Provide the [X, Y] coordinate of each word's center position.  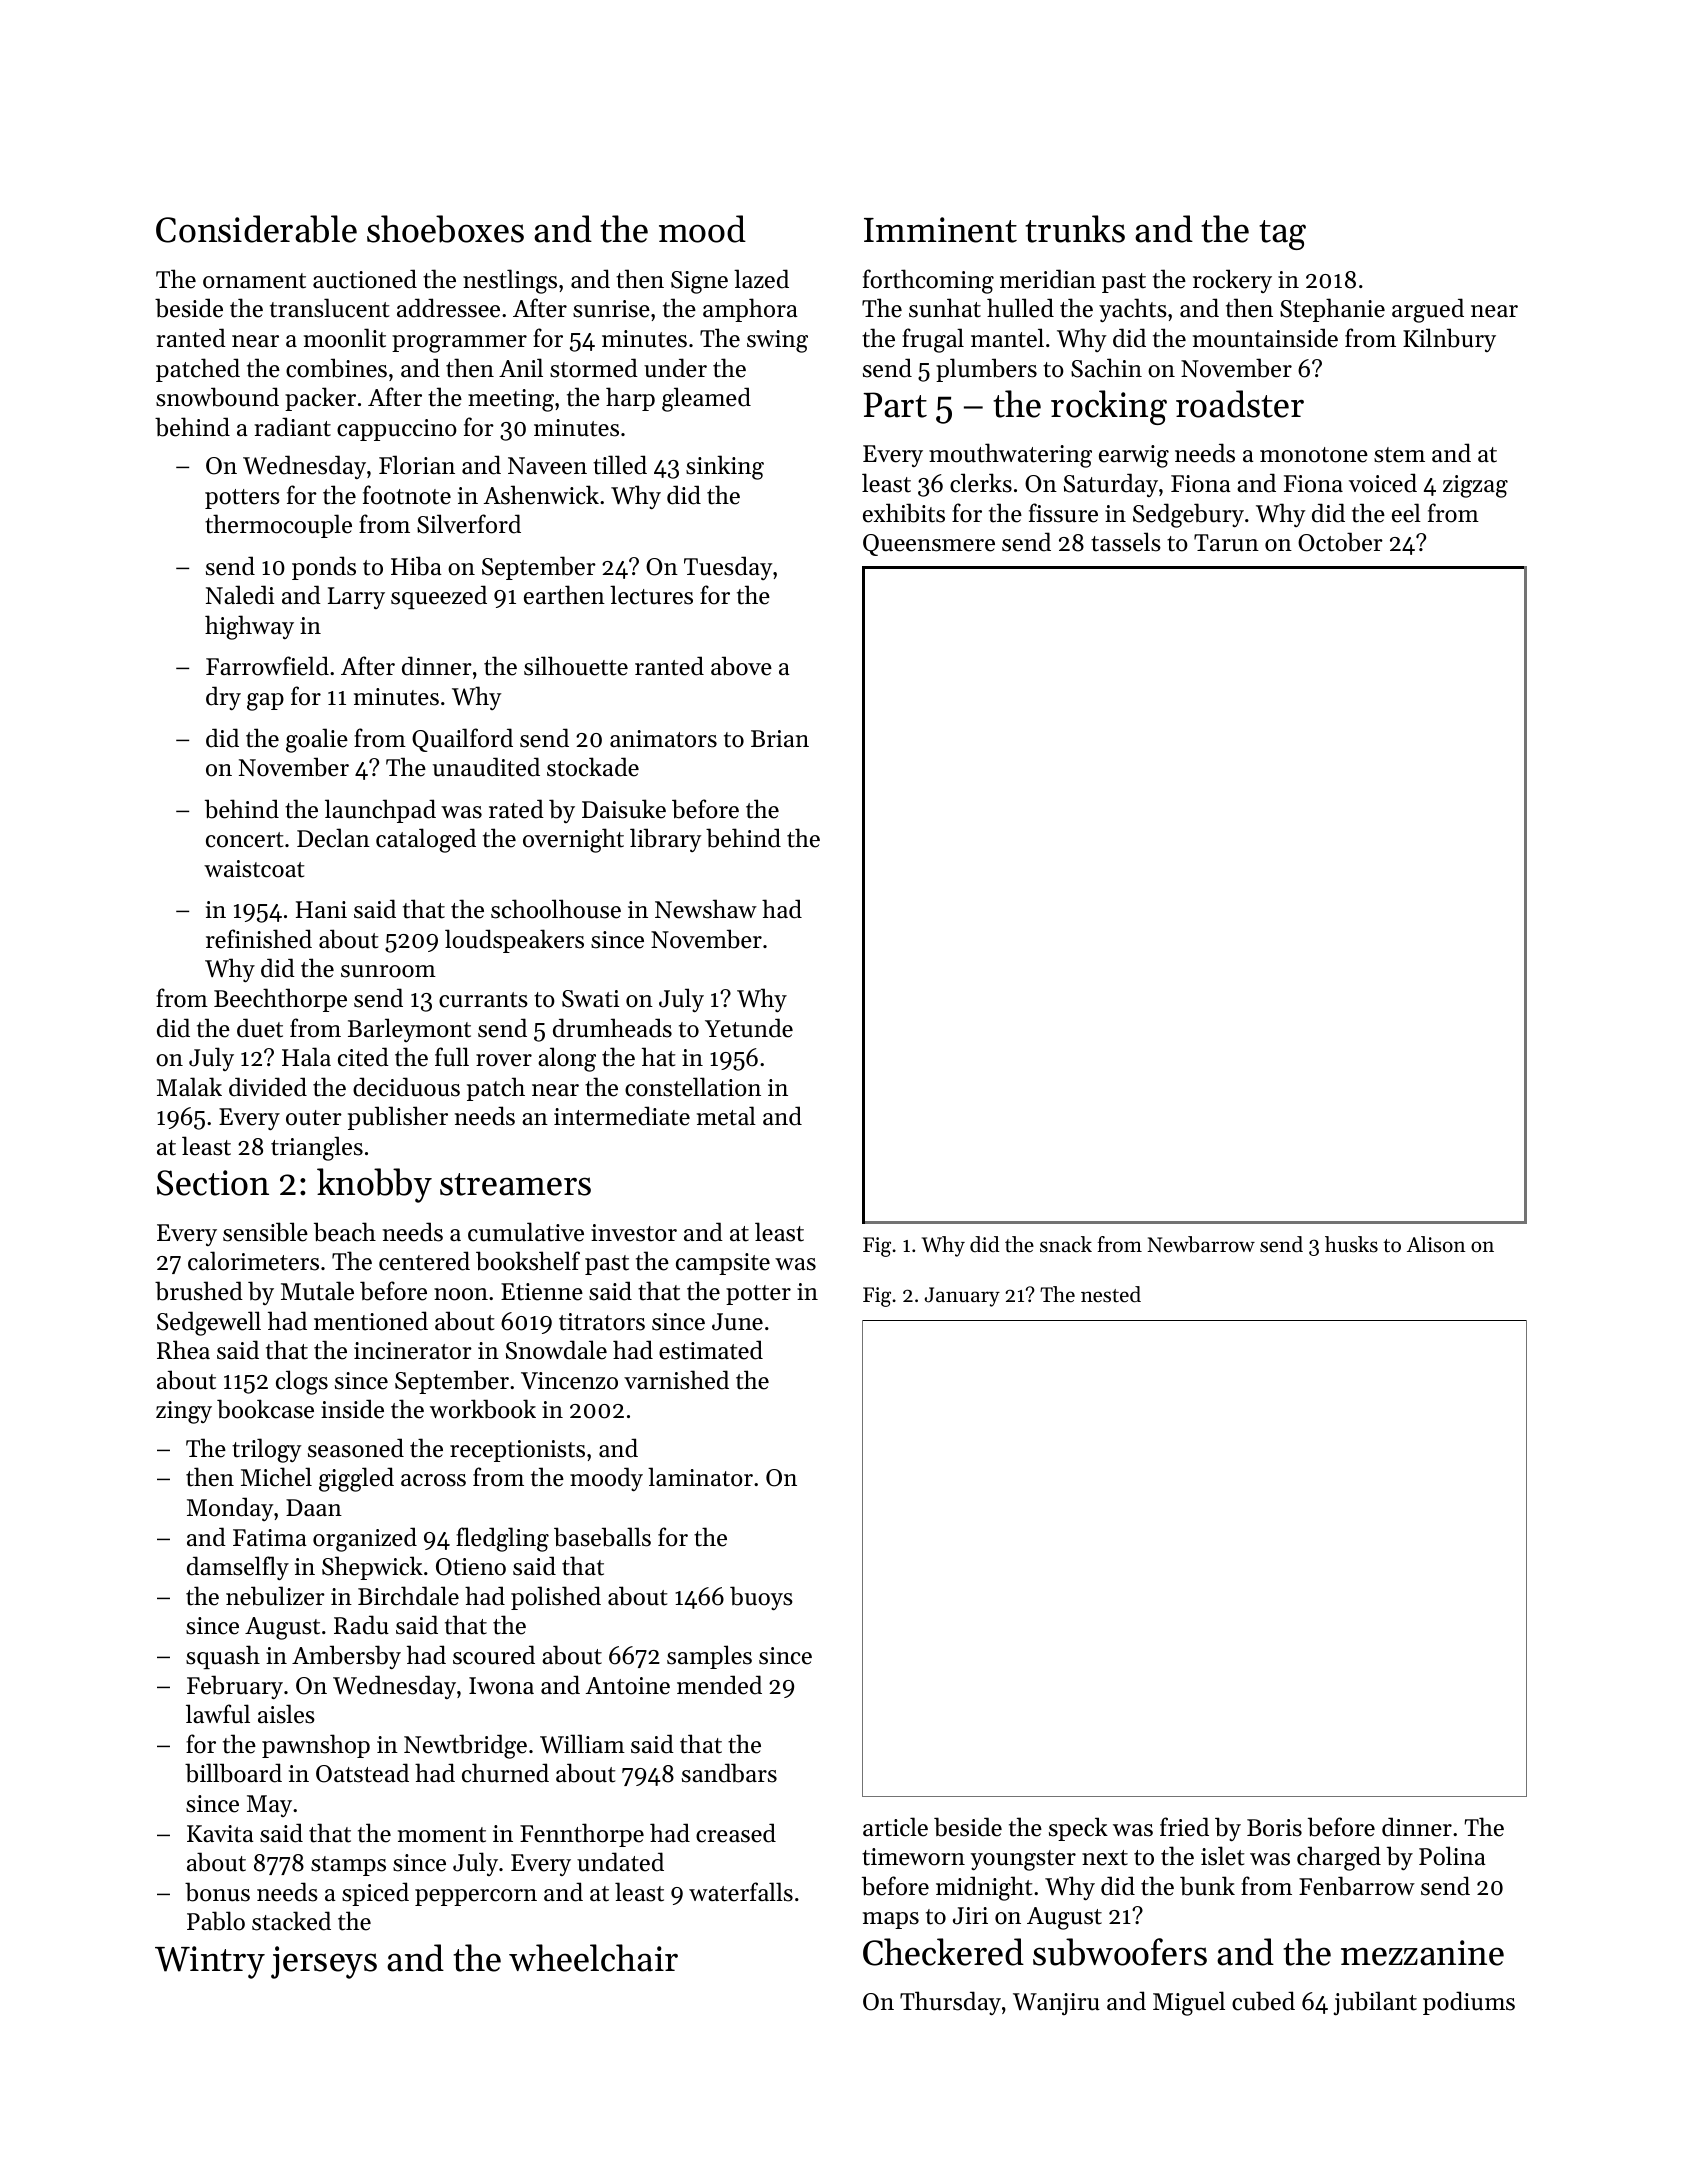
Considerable [256, 229]
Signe [699, 282]
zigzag [1475, 486]
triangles [317, 1148]
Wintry [210, 1962]
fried [1184, 1827]
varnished [676, 1380]
